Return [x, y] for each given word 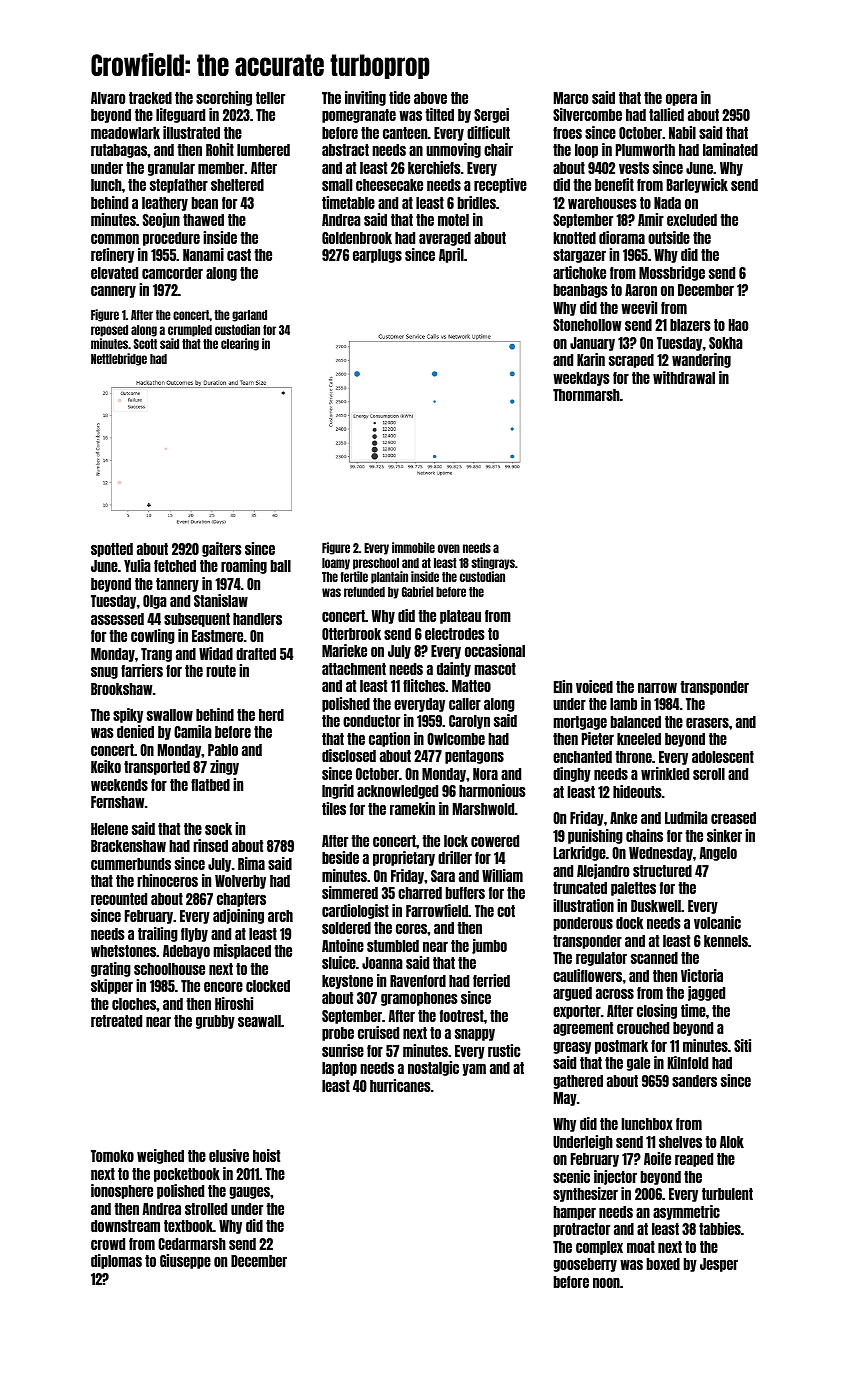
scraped [631, 361]
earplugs [377, 256]
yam [474, 1069]
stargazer [579, 256]
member [221, 168]
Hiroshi [234, 1003]
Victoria [702, 975]
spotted [112, 550]
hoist [266, 1155]
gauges [249, 1193]
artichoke [579, 272]
